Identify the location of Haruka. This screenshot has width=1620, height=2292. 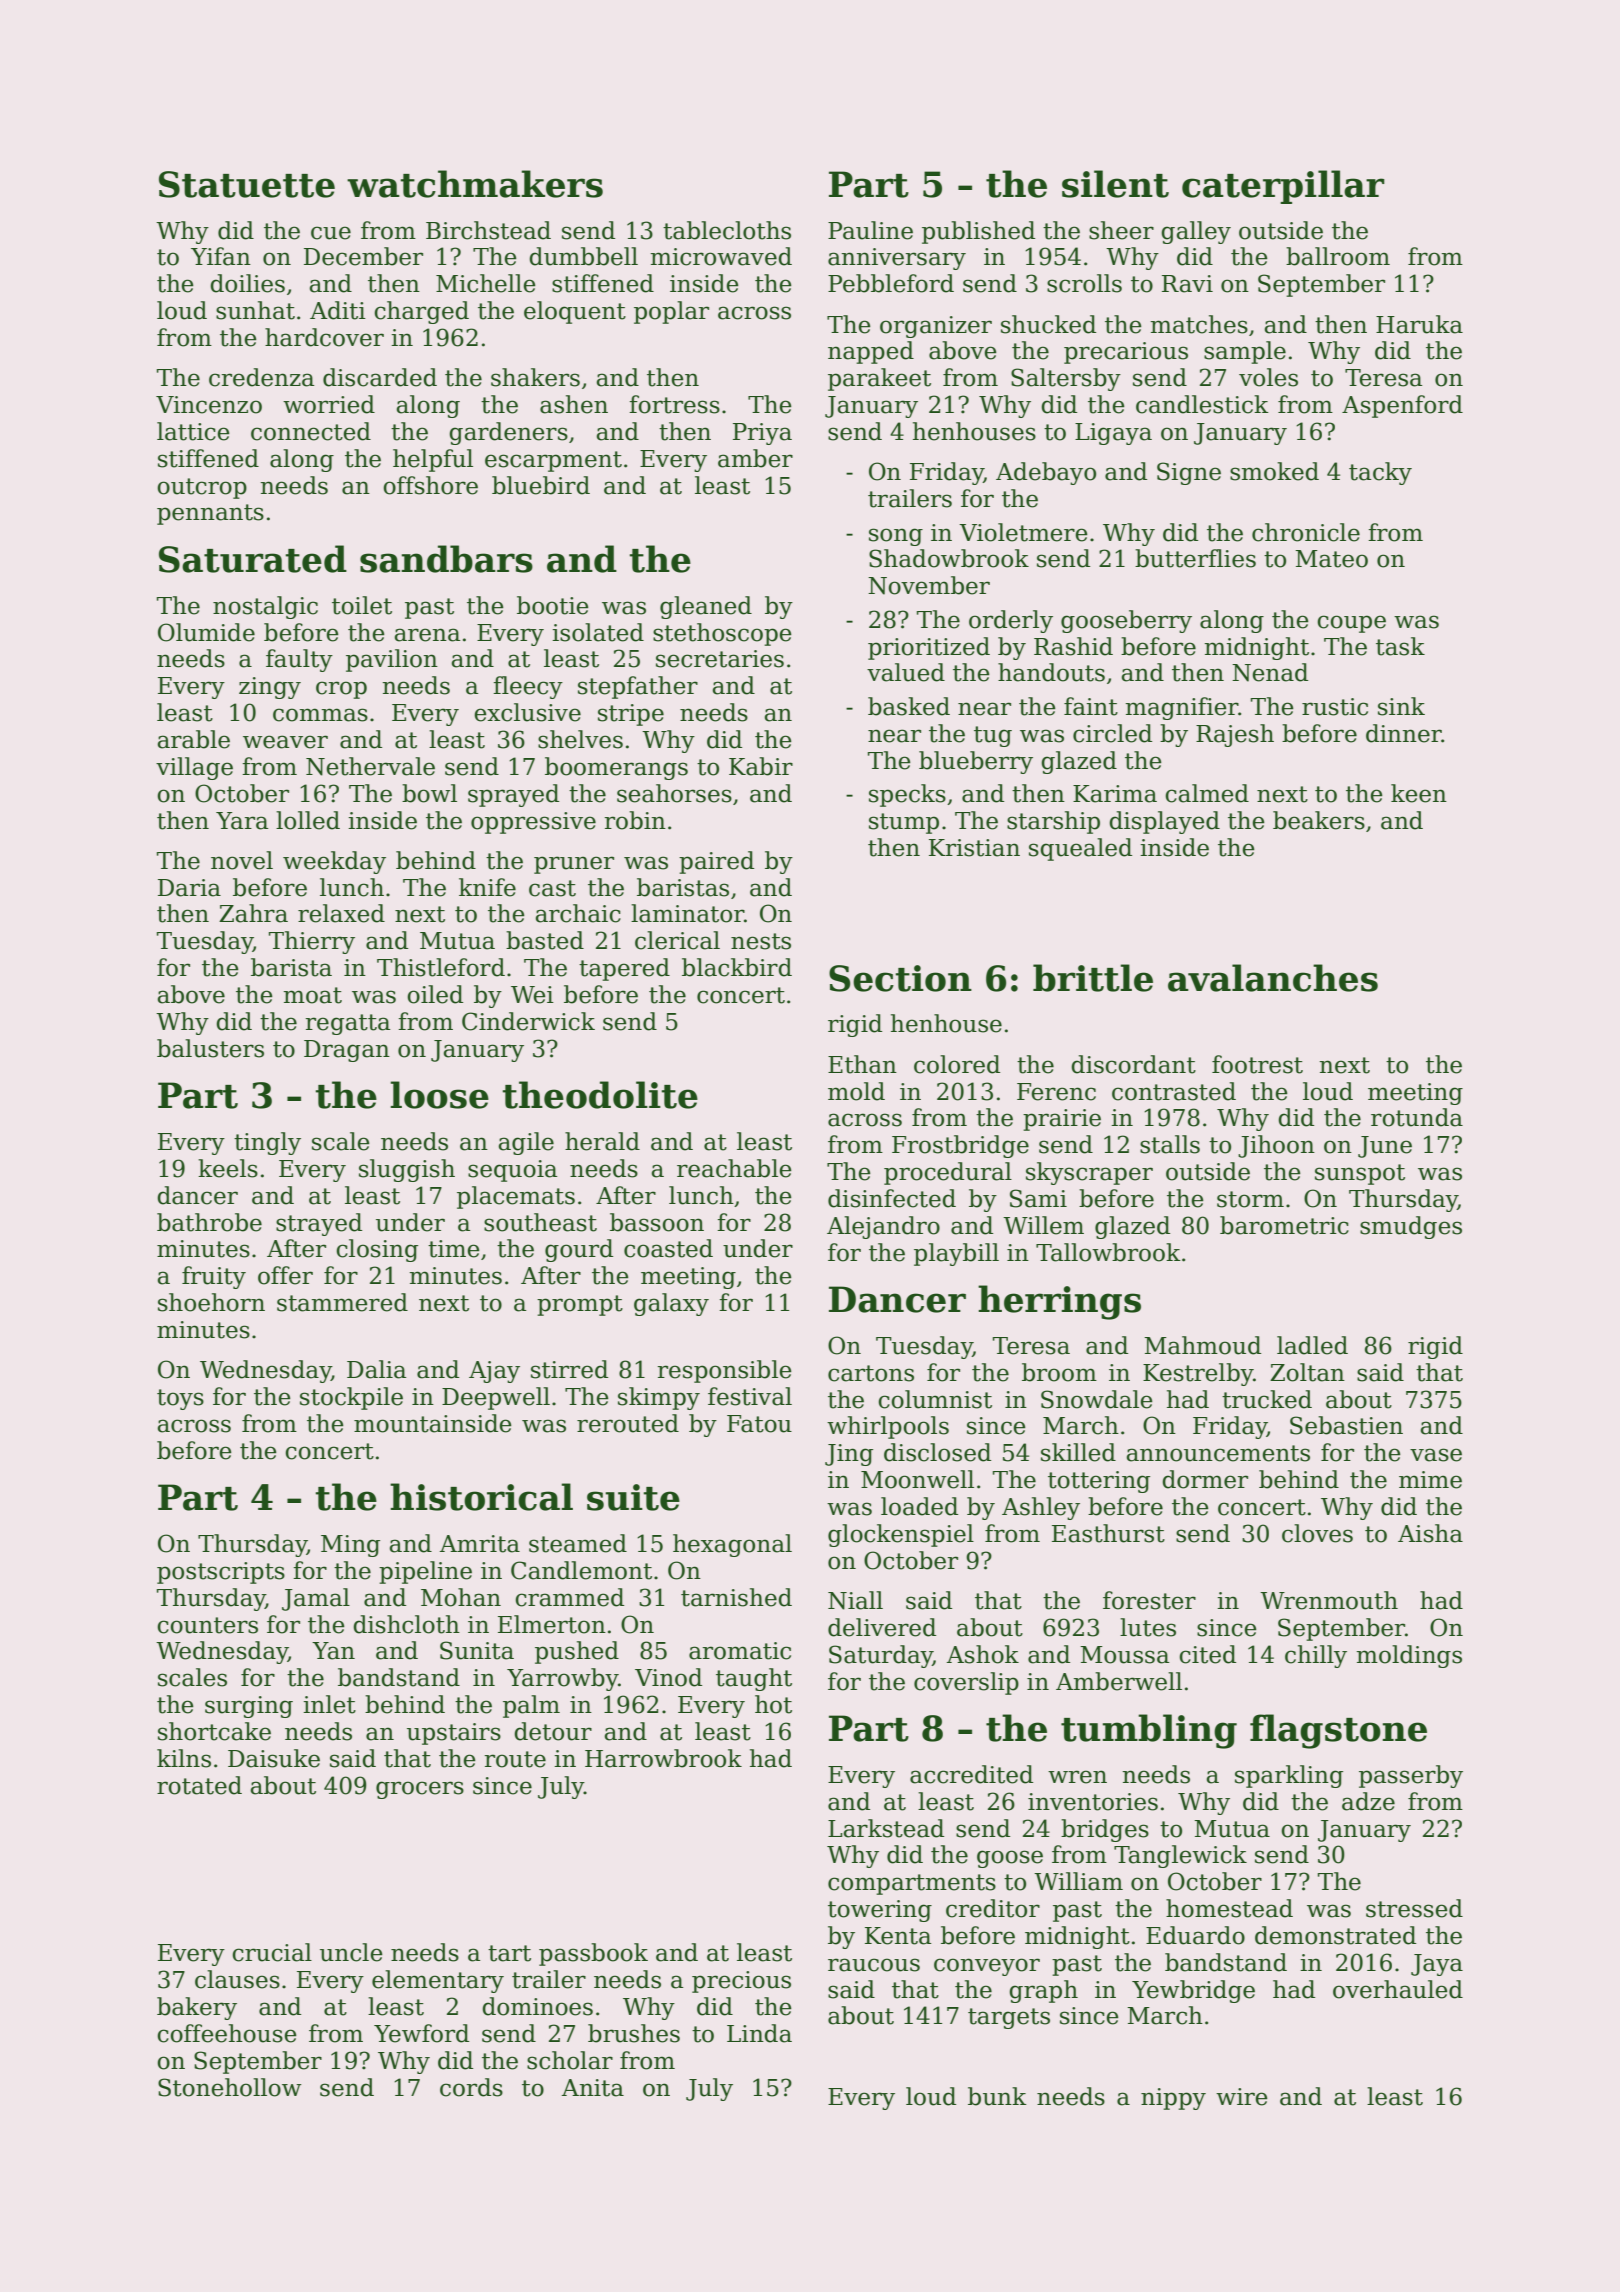
(1419, 324).
